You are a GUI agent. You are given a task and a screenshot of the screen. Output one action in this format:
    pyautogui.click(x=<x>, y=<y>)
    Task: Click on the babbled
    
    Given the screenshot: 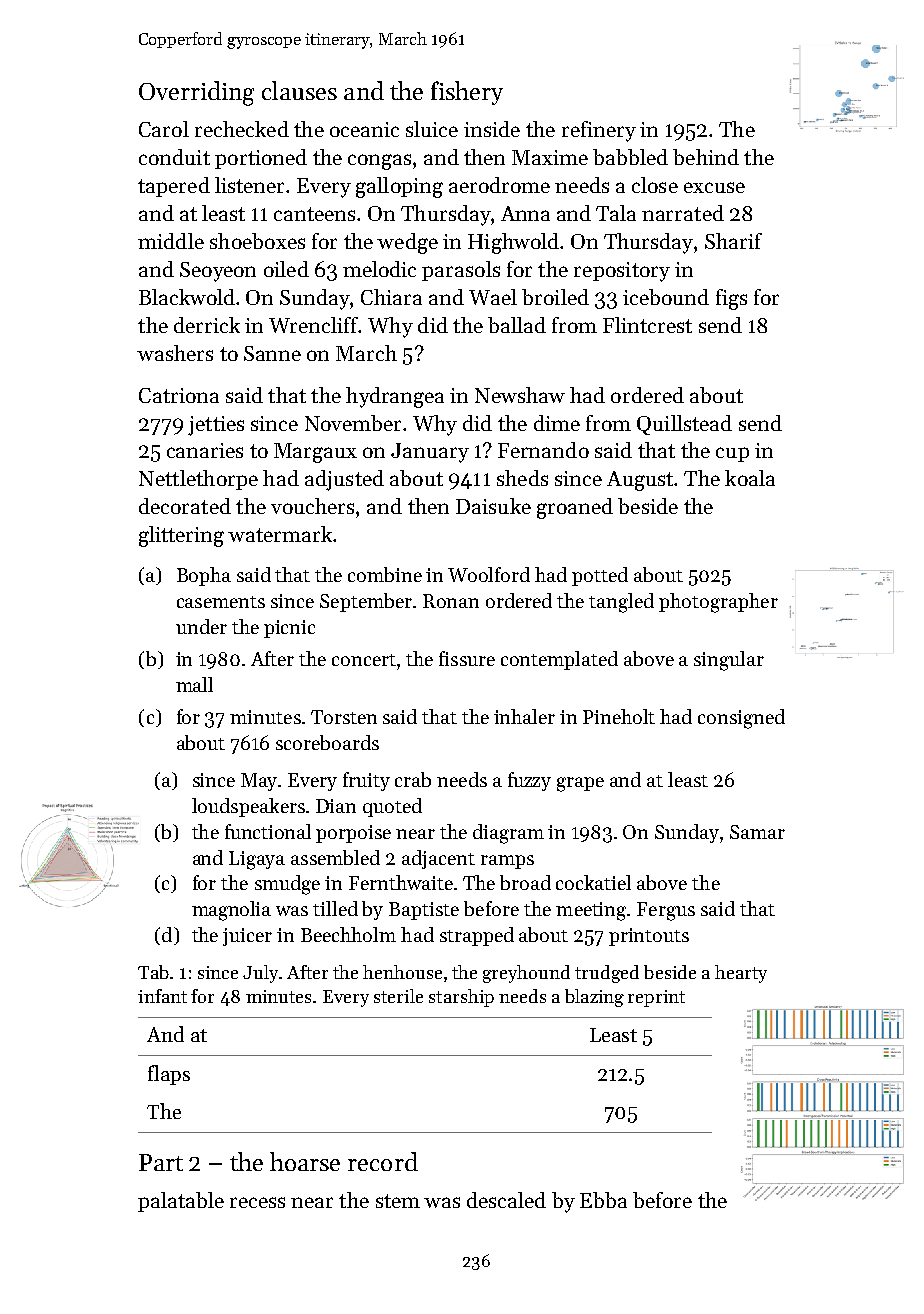 What is the action you would take?
    pyautogui.click(x=630, y=157)
